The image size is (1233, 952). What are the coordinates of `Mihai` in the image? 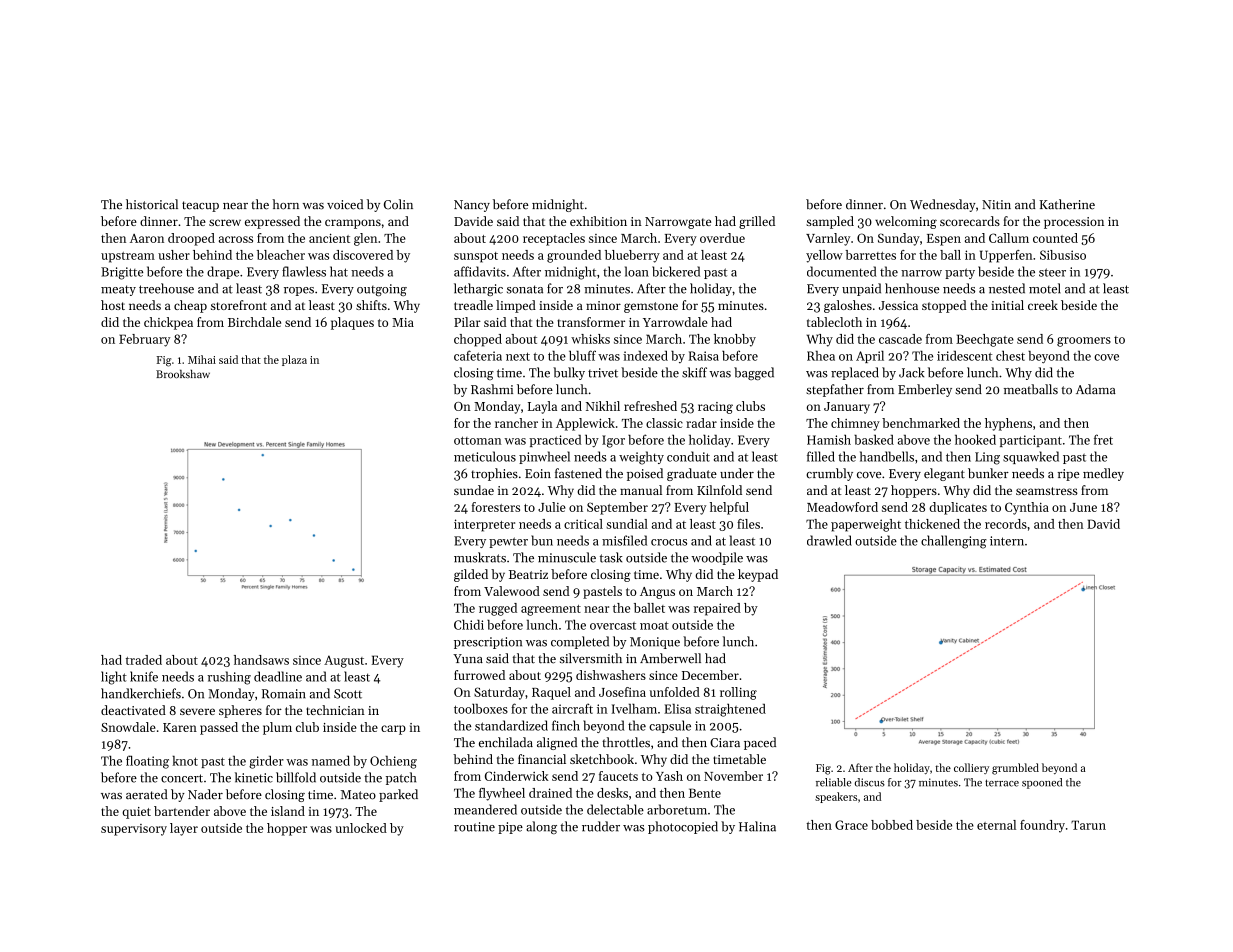 It's located at (202, 359).
